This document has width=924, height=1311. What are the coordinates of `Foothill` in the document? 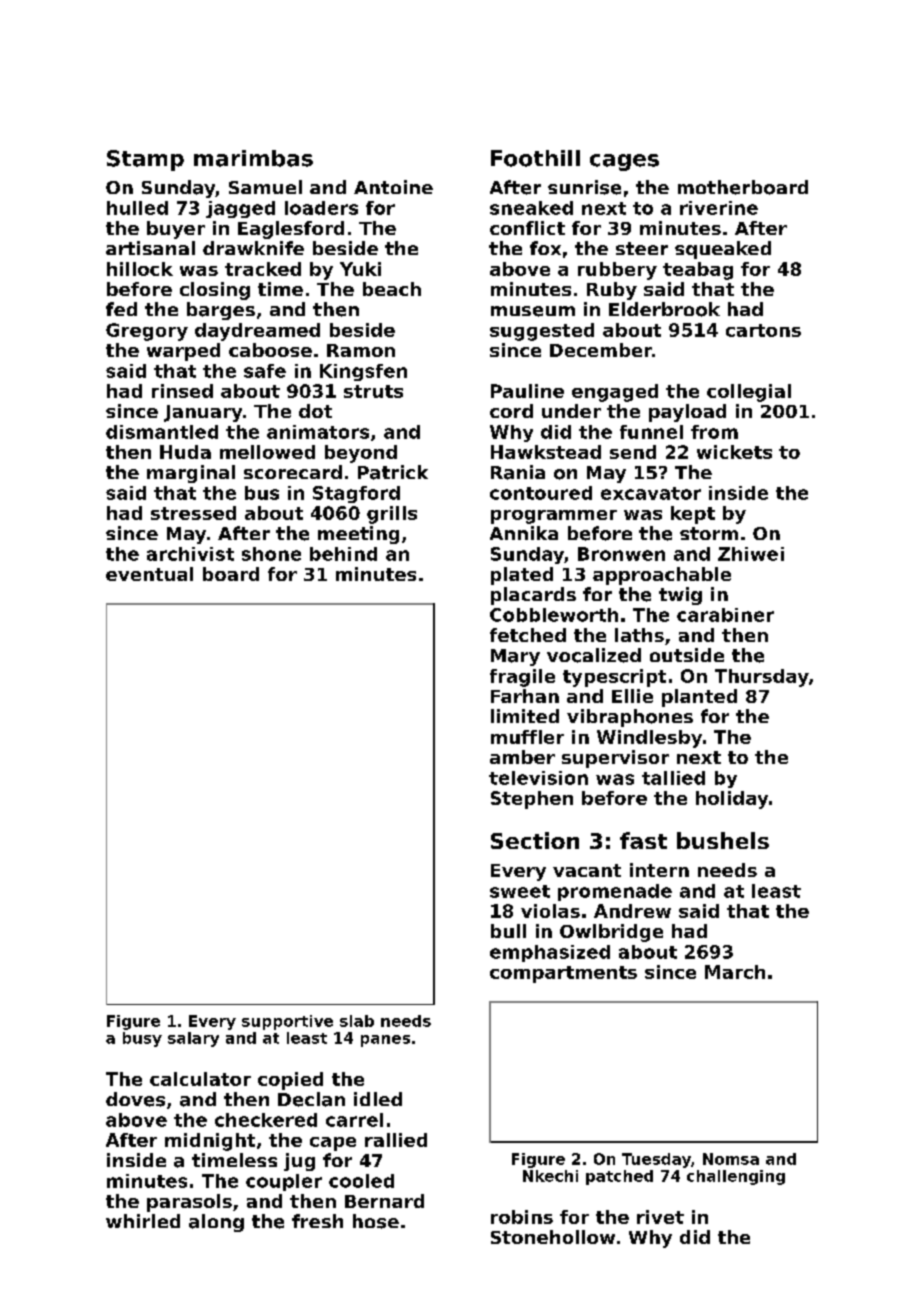 It's located at (535, 158).
